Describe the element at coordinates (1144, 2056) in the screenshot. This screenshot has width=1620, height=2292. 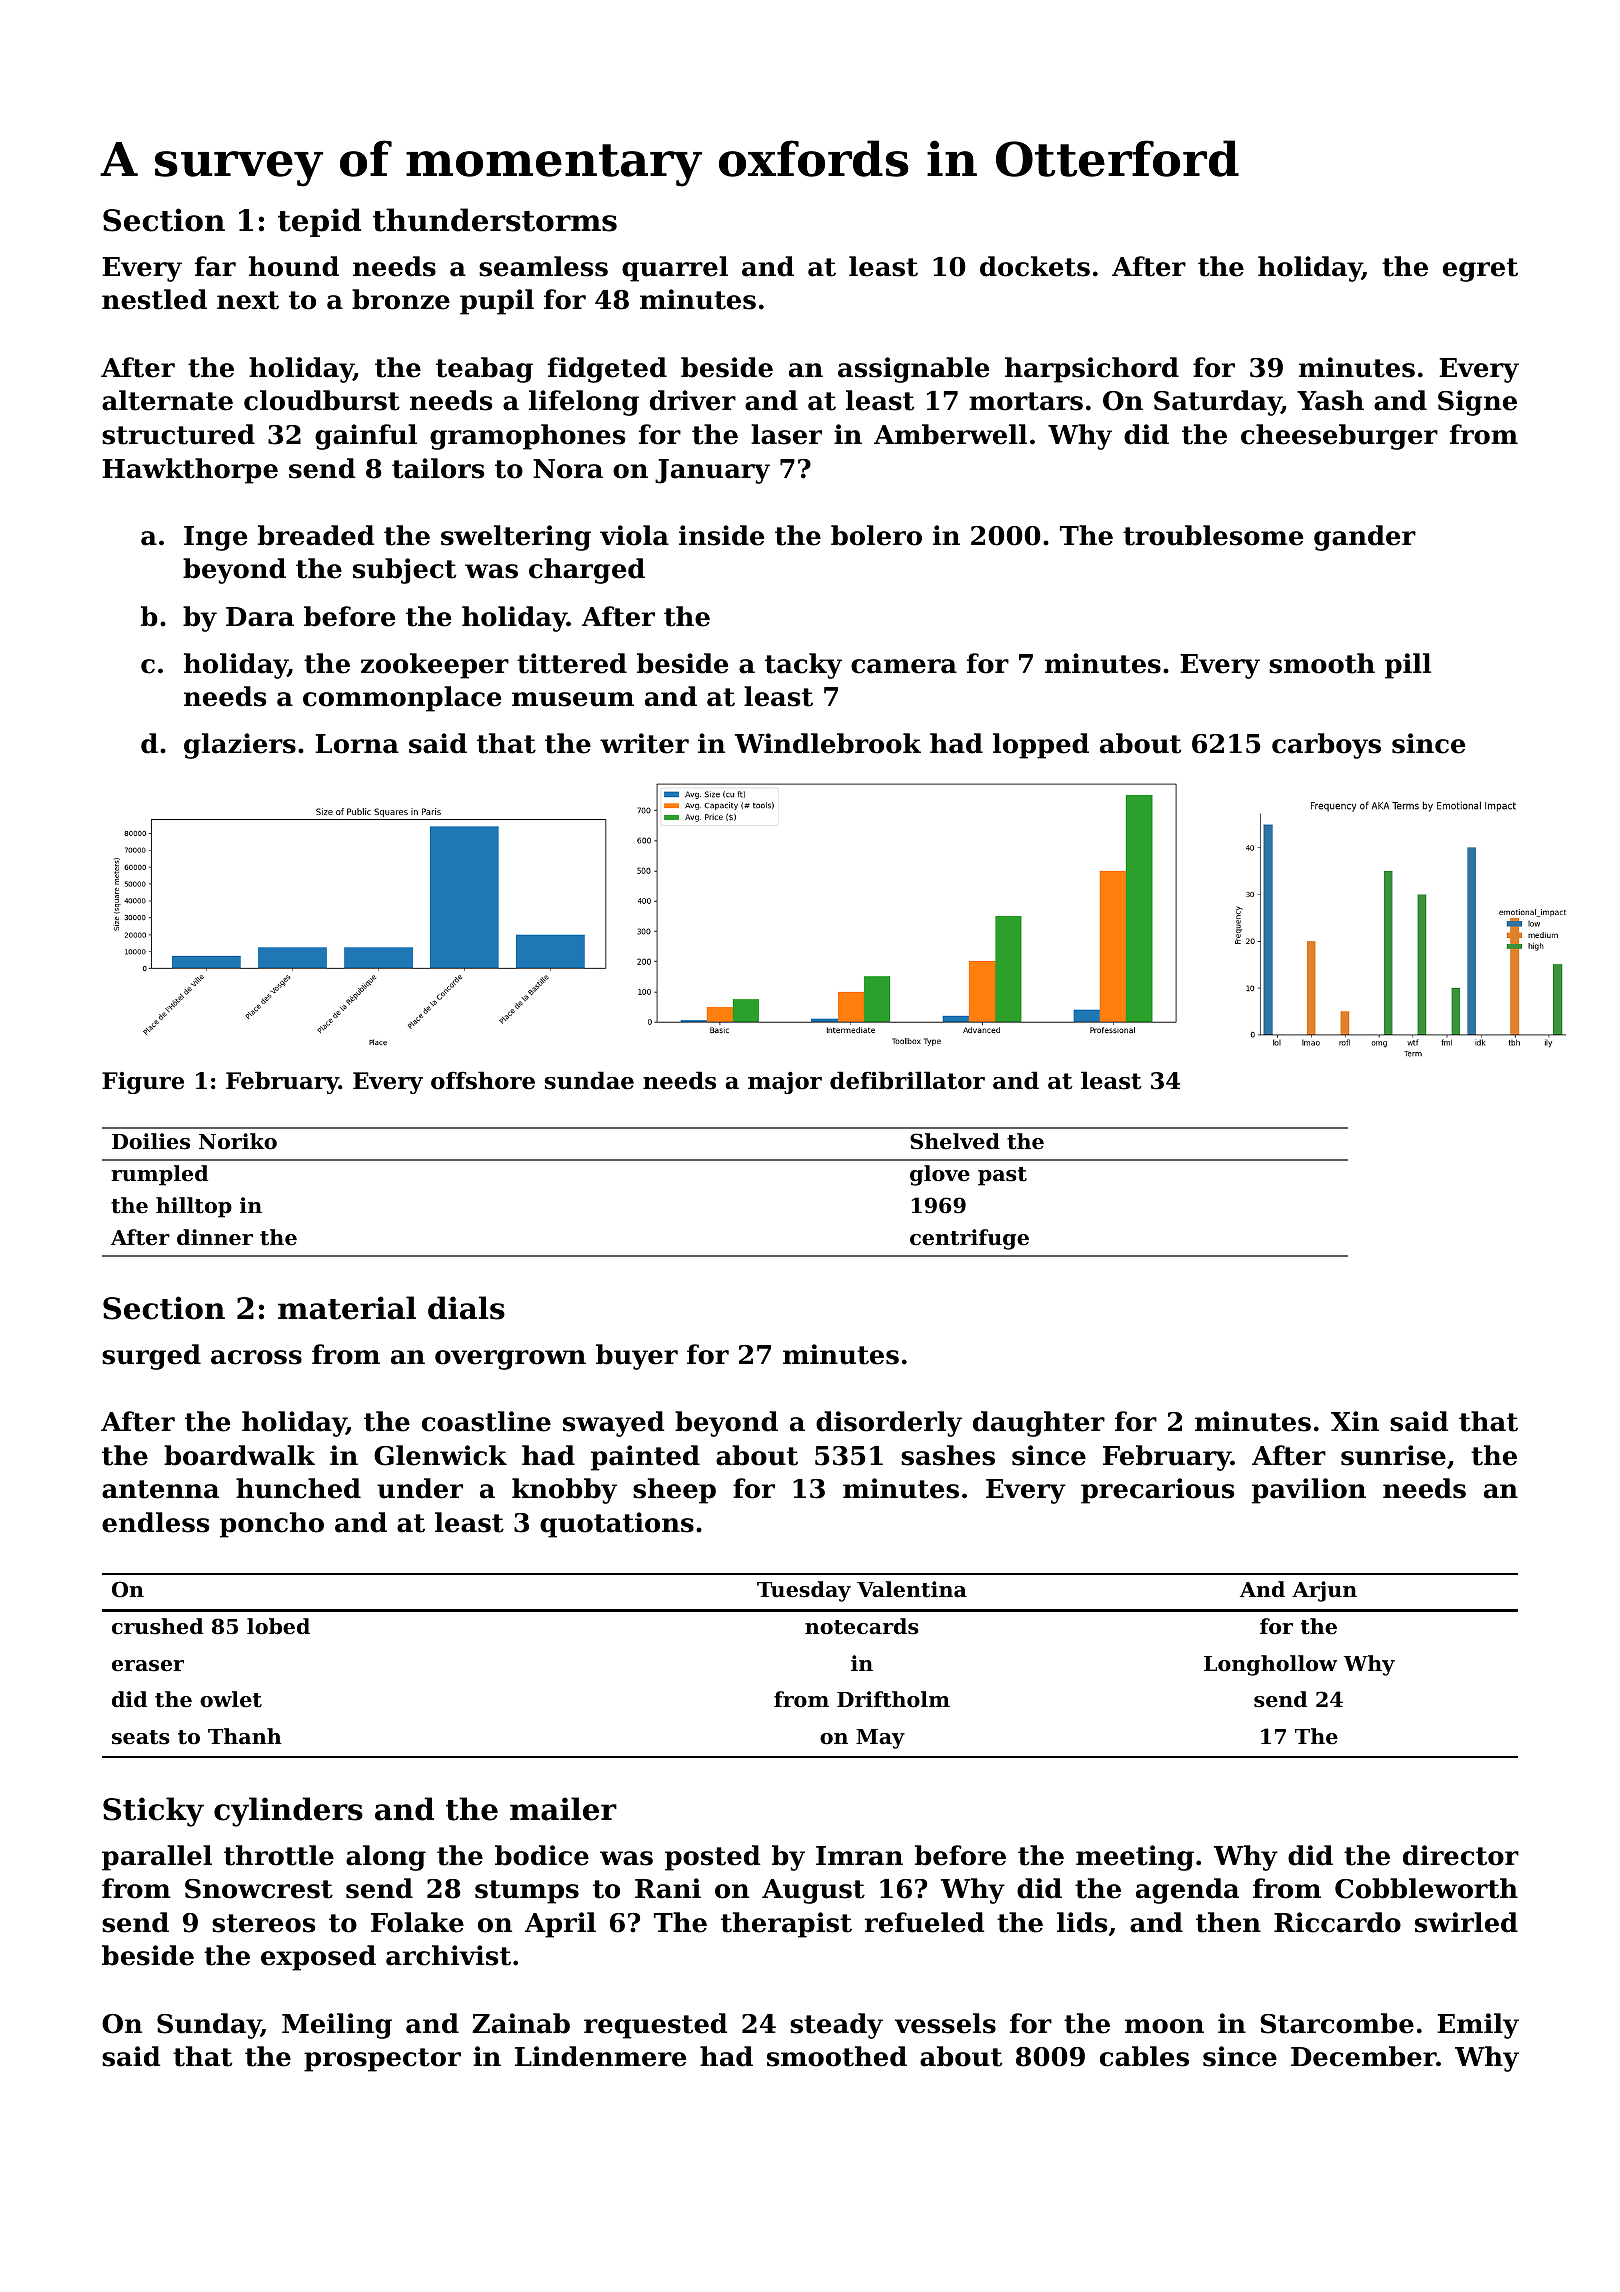
I see `cables` at that location.
